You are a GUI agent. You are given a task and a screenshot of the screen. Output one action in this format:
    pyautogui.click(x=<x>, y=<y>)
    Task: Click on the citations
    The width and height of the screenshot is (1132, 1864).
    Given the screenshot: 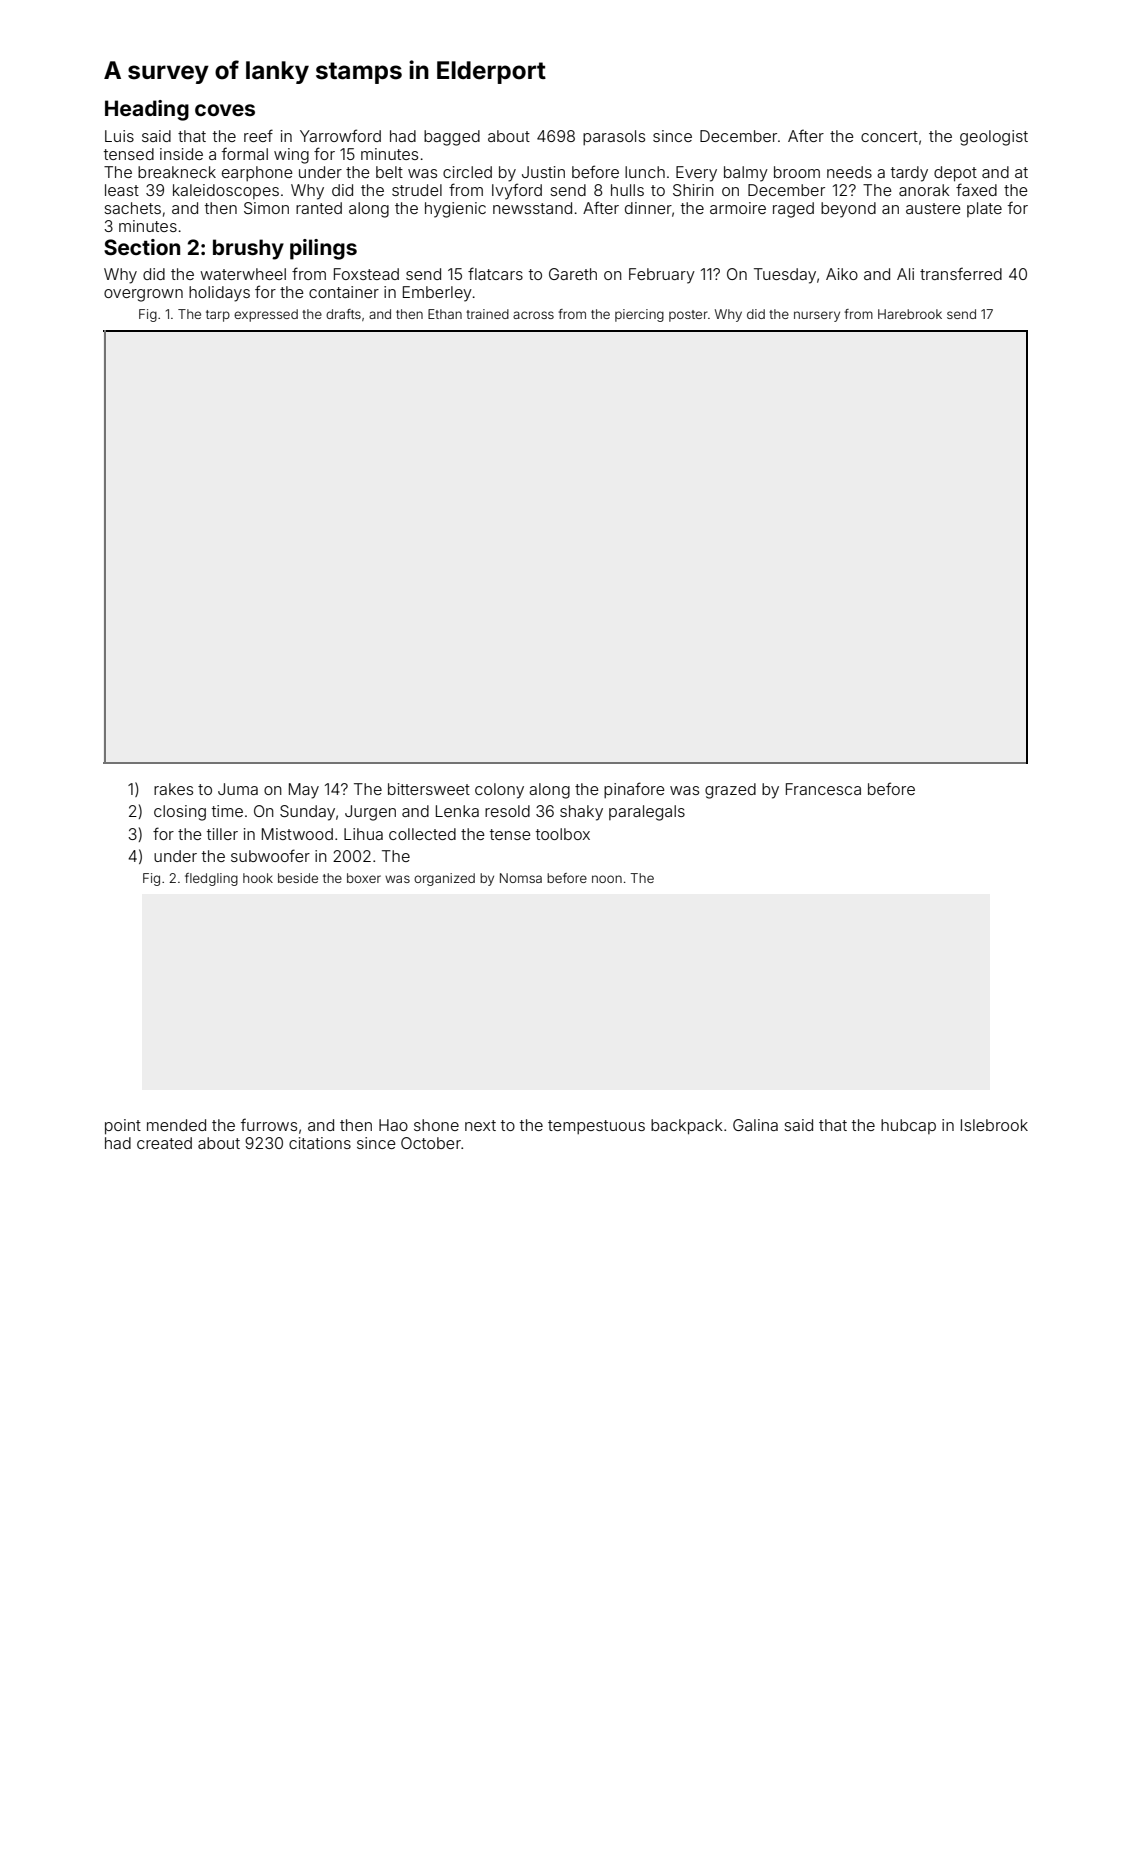 What is the action you would take?
    pyautogui.click(x=320, y=1143)
